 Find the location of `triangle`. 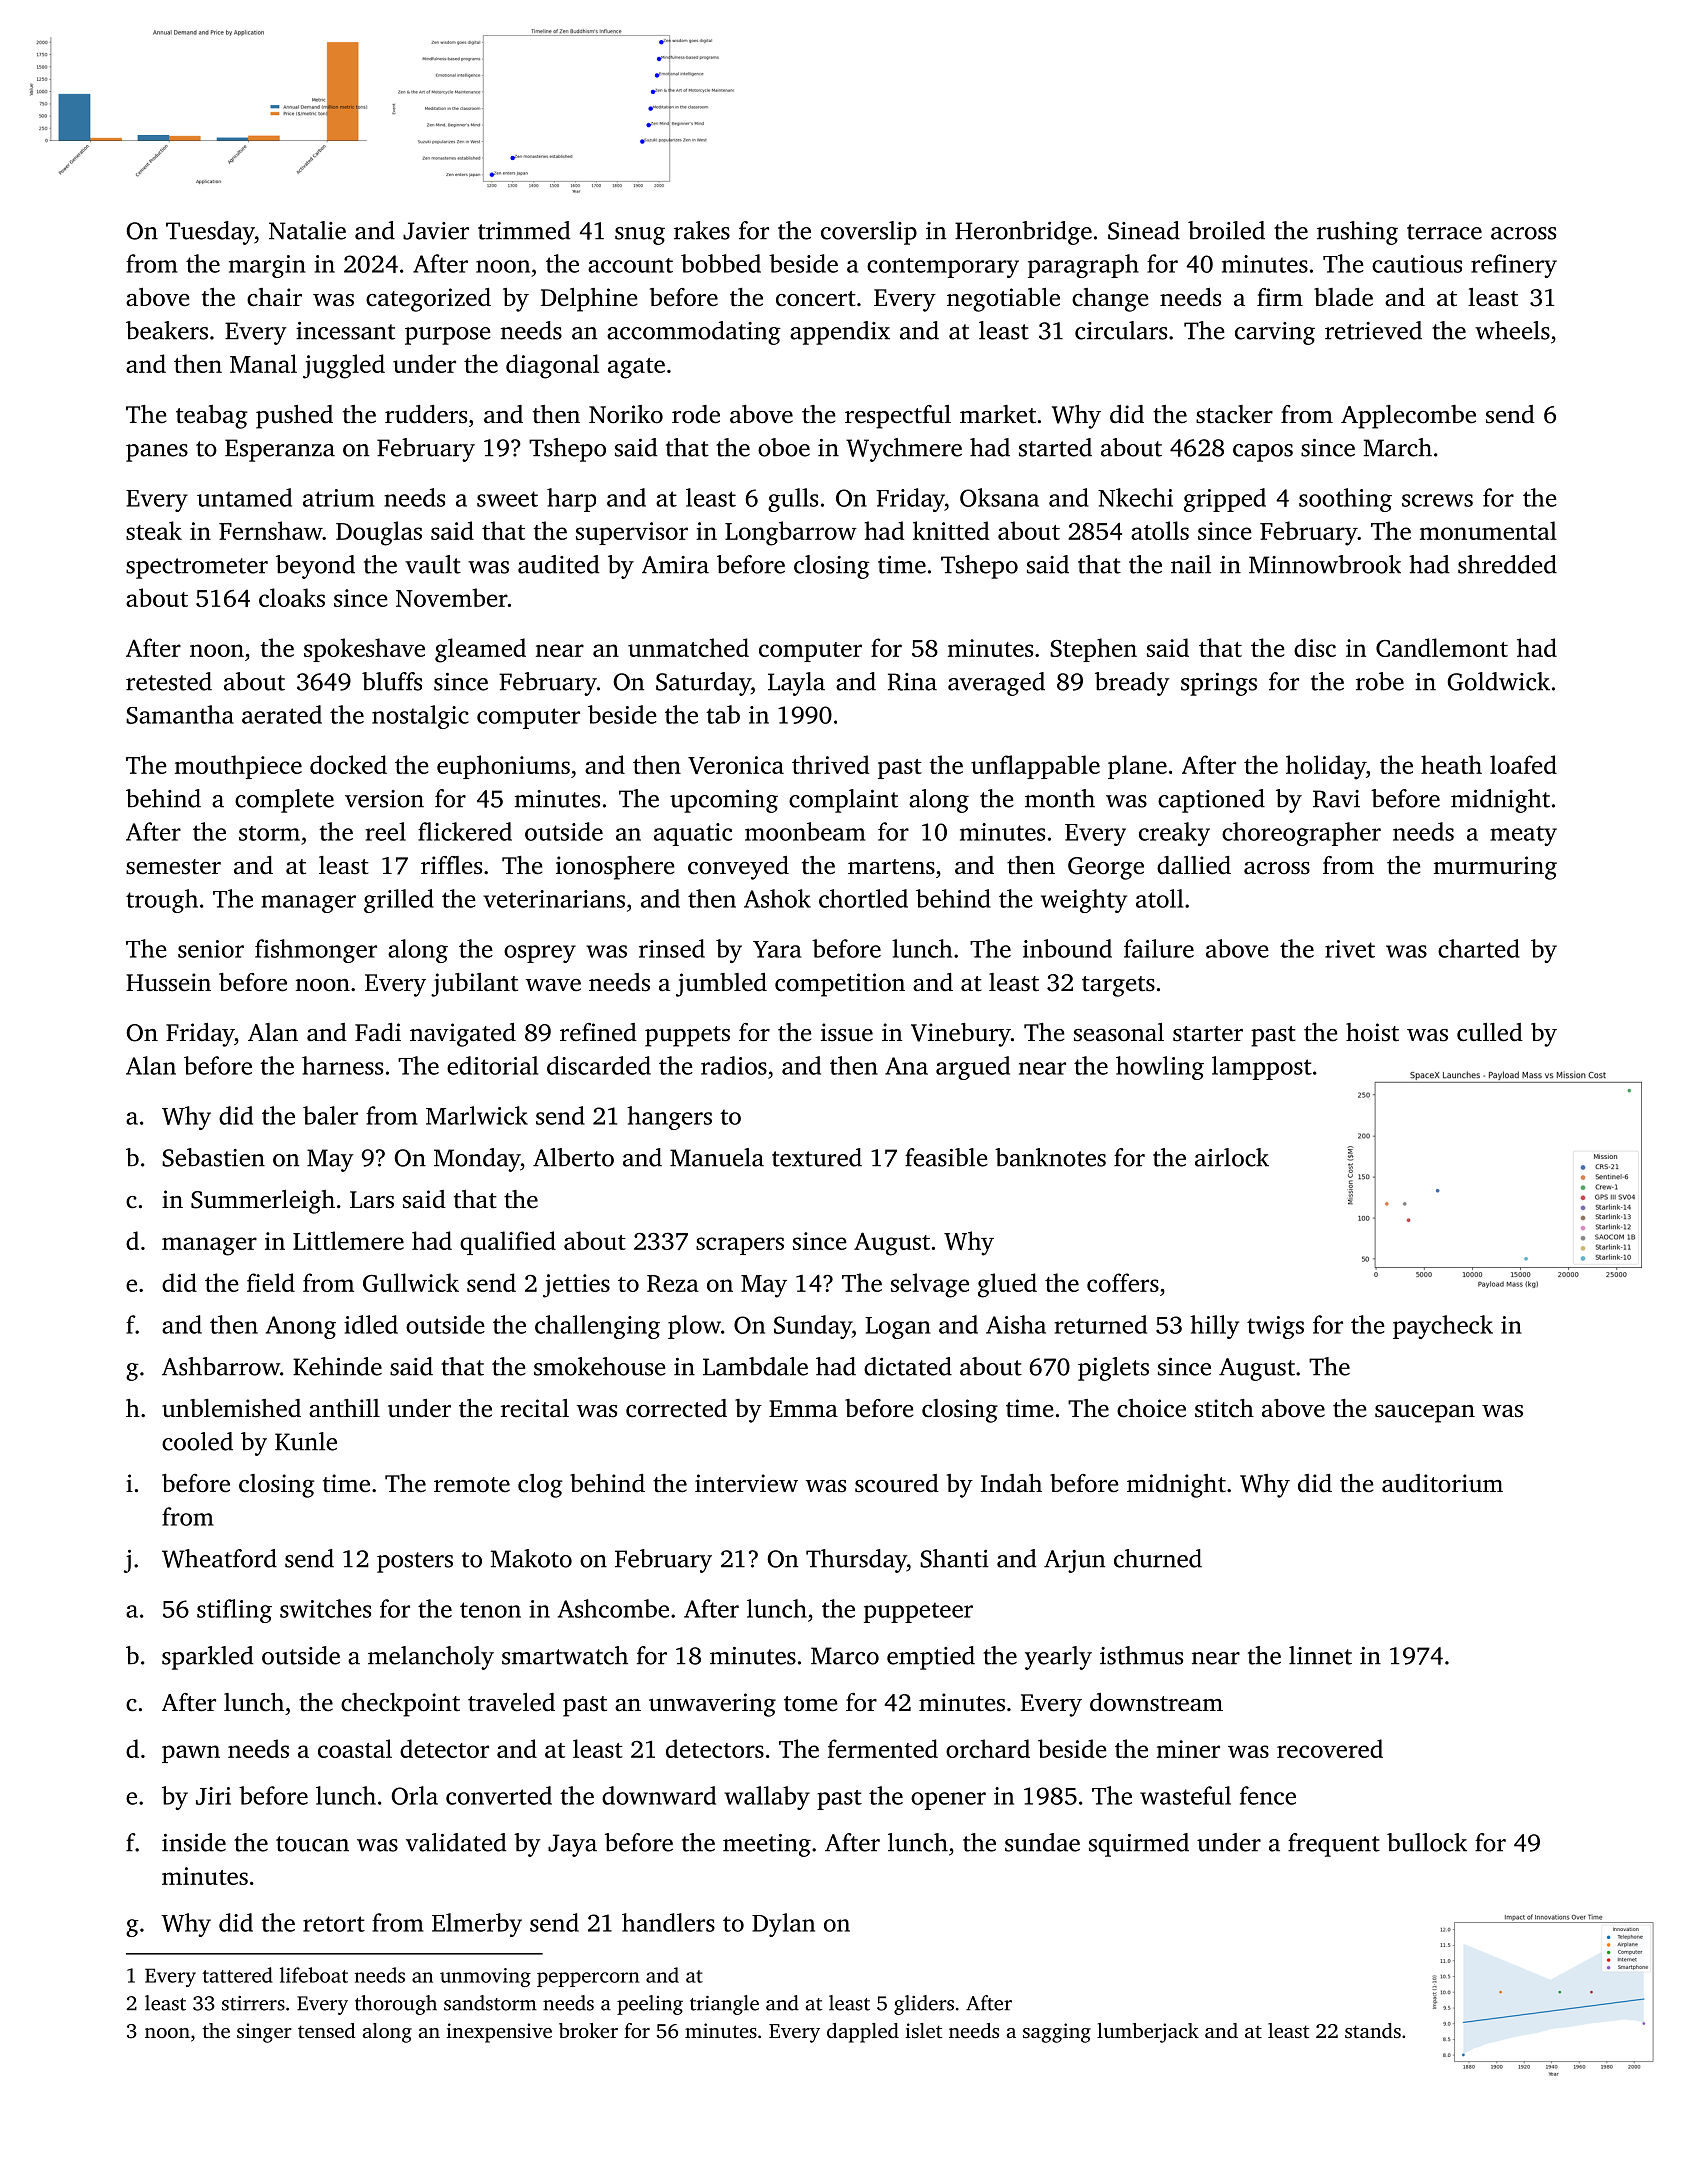

triangle is located at coordinates (724, 2005).
